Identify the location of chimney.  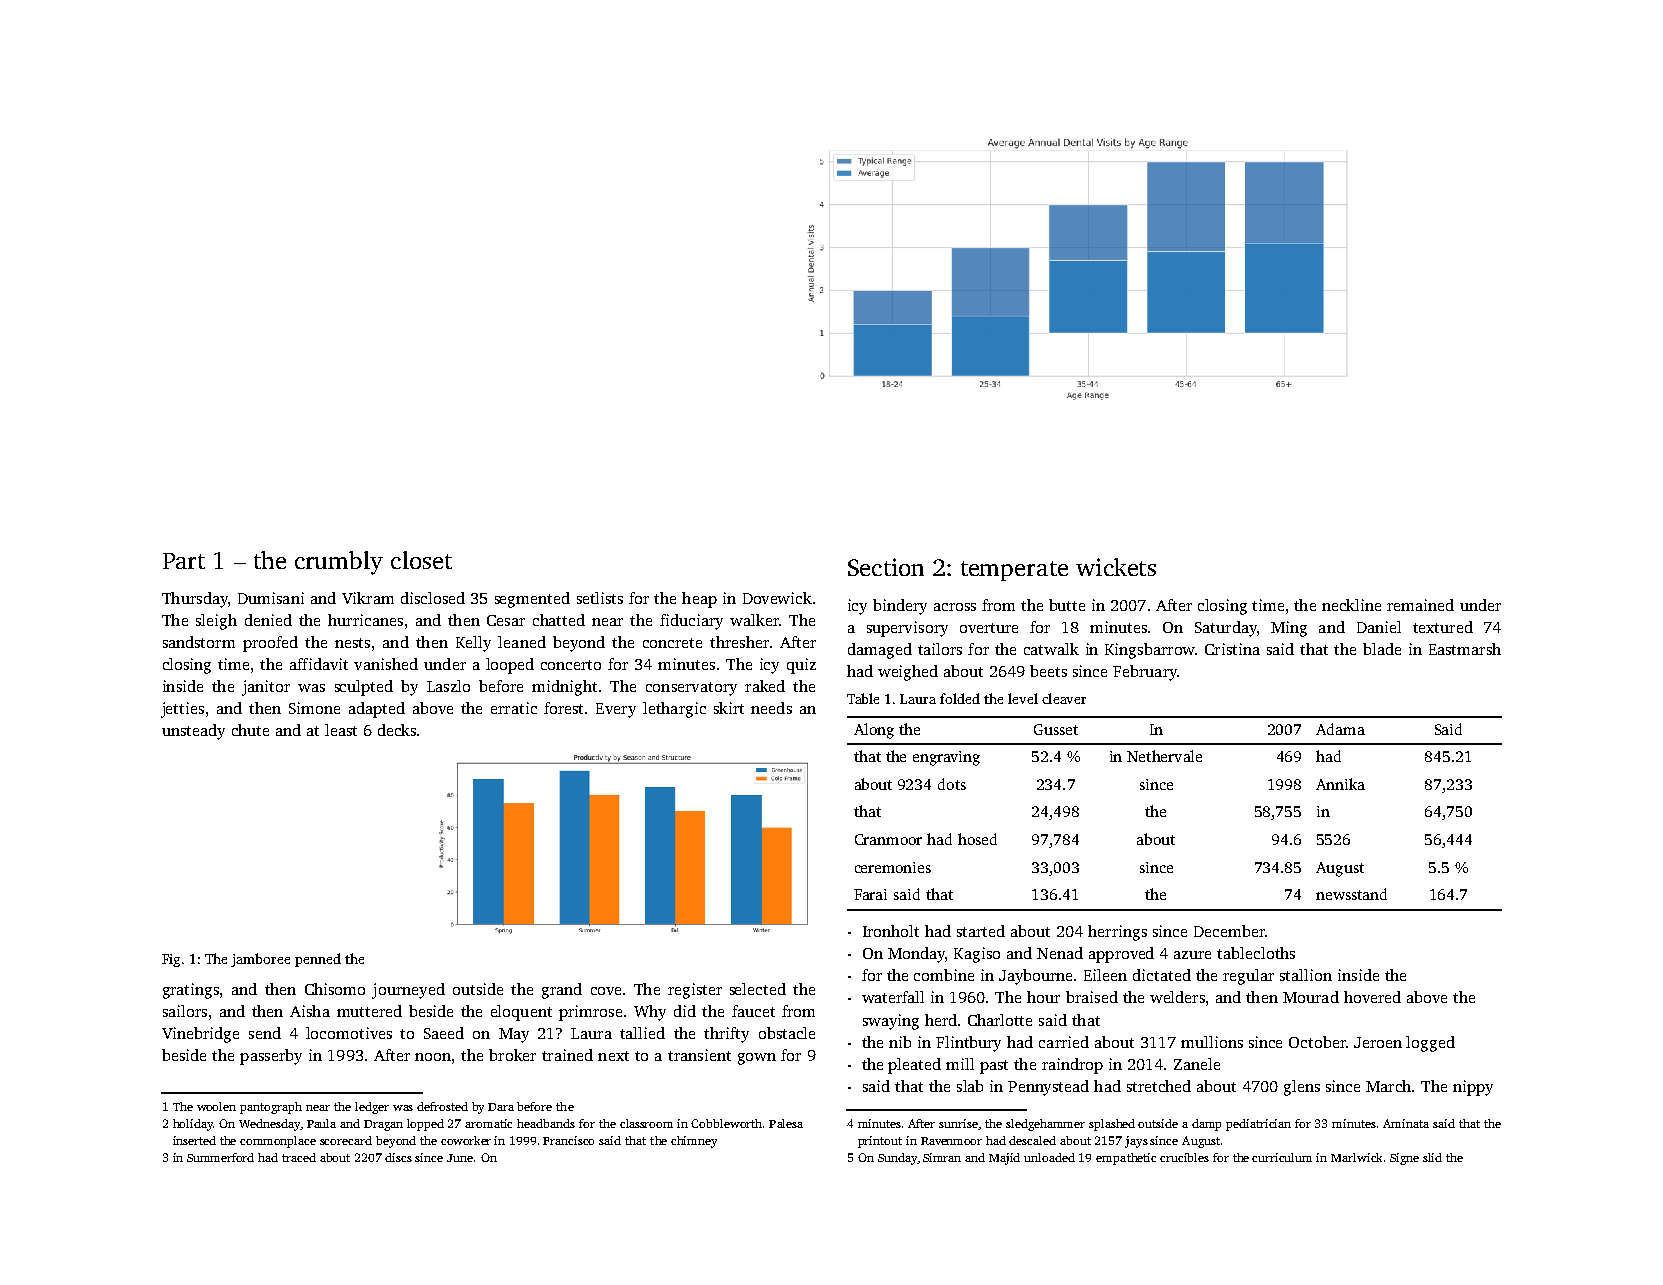
(694, 1142).
